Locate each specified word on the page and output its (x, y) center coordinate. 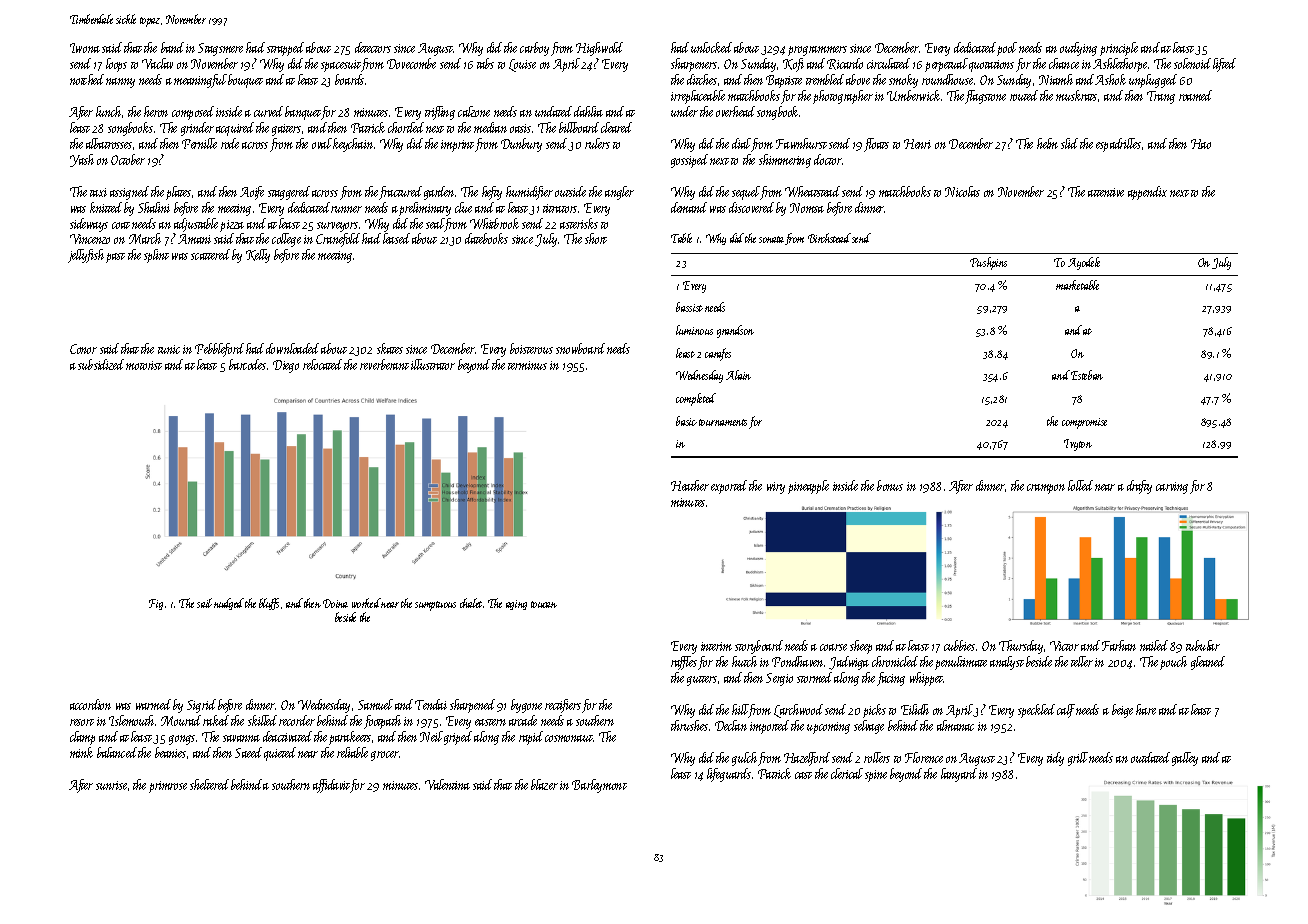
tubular (1203, 645)
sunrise (111, 785)
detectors (373, 47)
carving (1172, 488)
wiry (776, 488)
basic (686, 421)
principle (1119, 49)
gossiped (689, 161)
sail (204, 603)
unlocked (711, 47)
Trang (1161, 97)
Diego (286, 366)
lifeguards (729, 775)
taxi (98, 192)
